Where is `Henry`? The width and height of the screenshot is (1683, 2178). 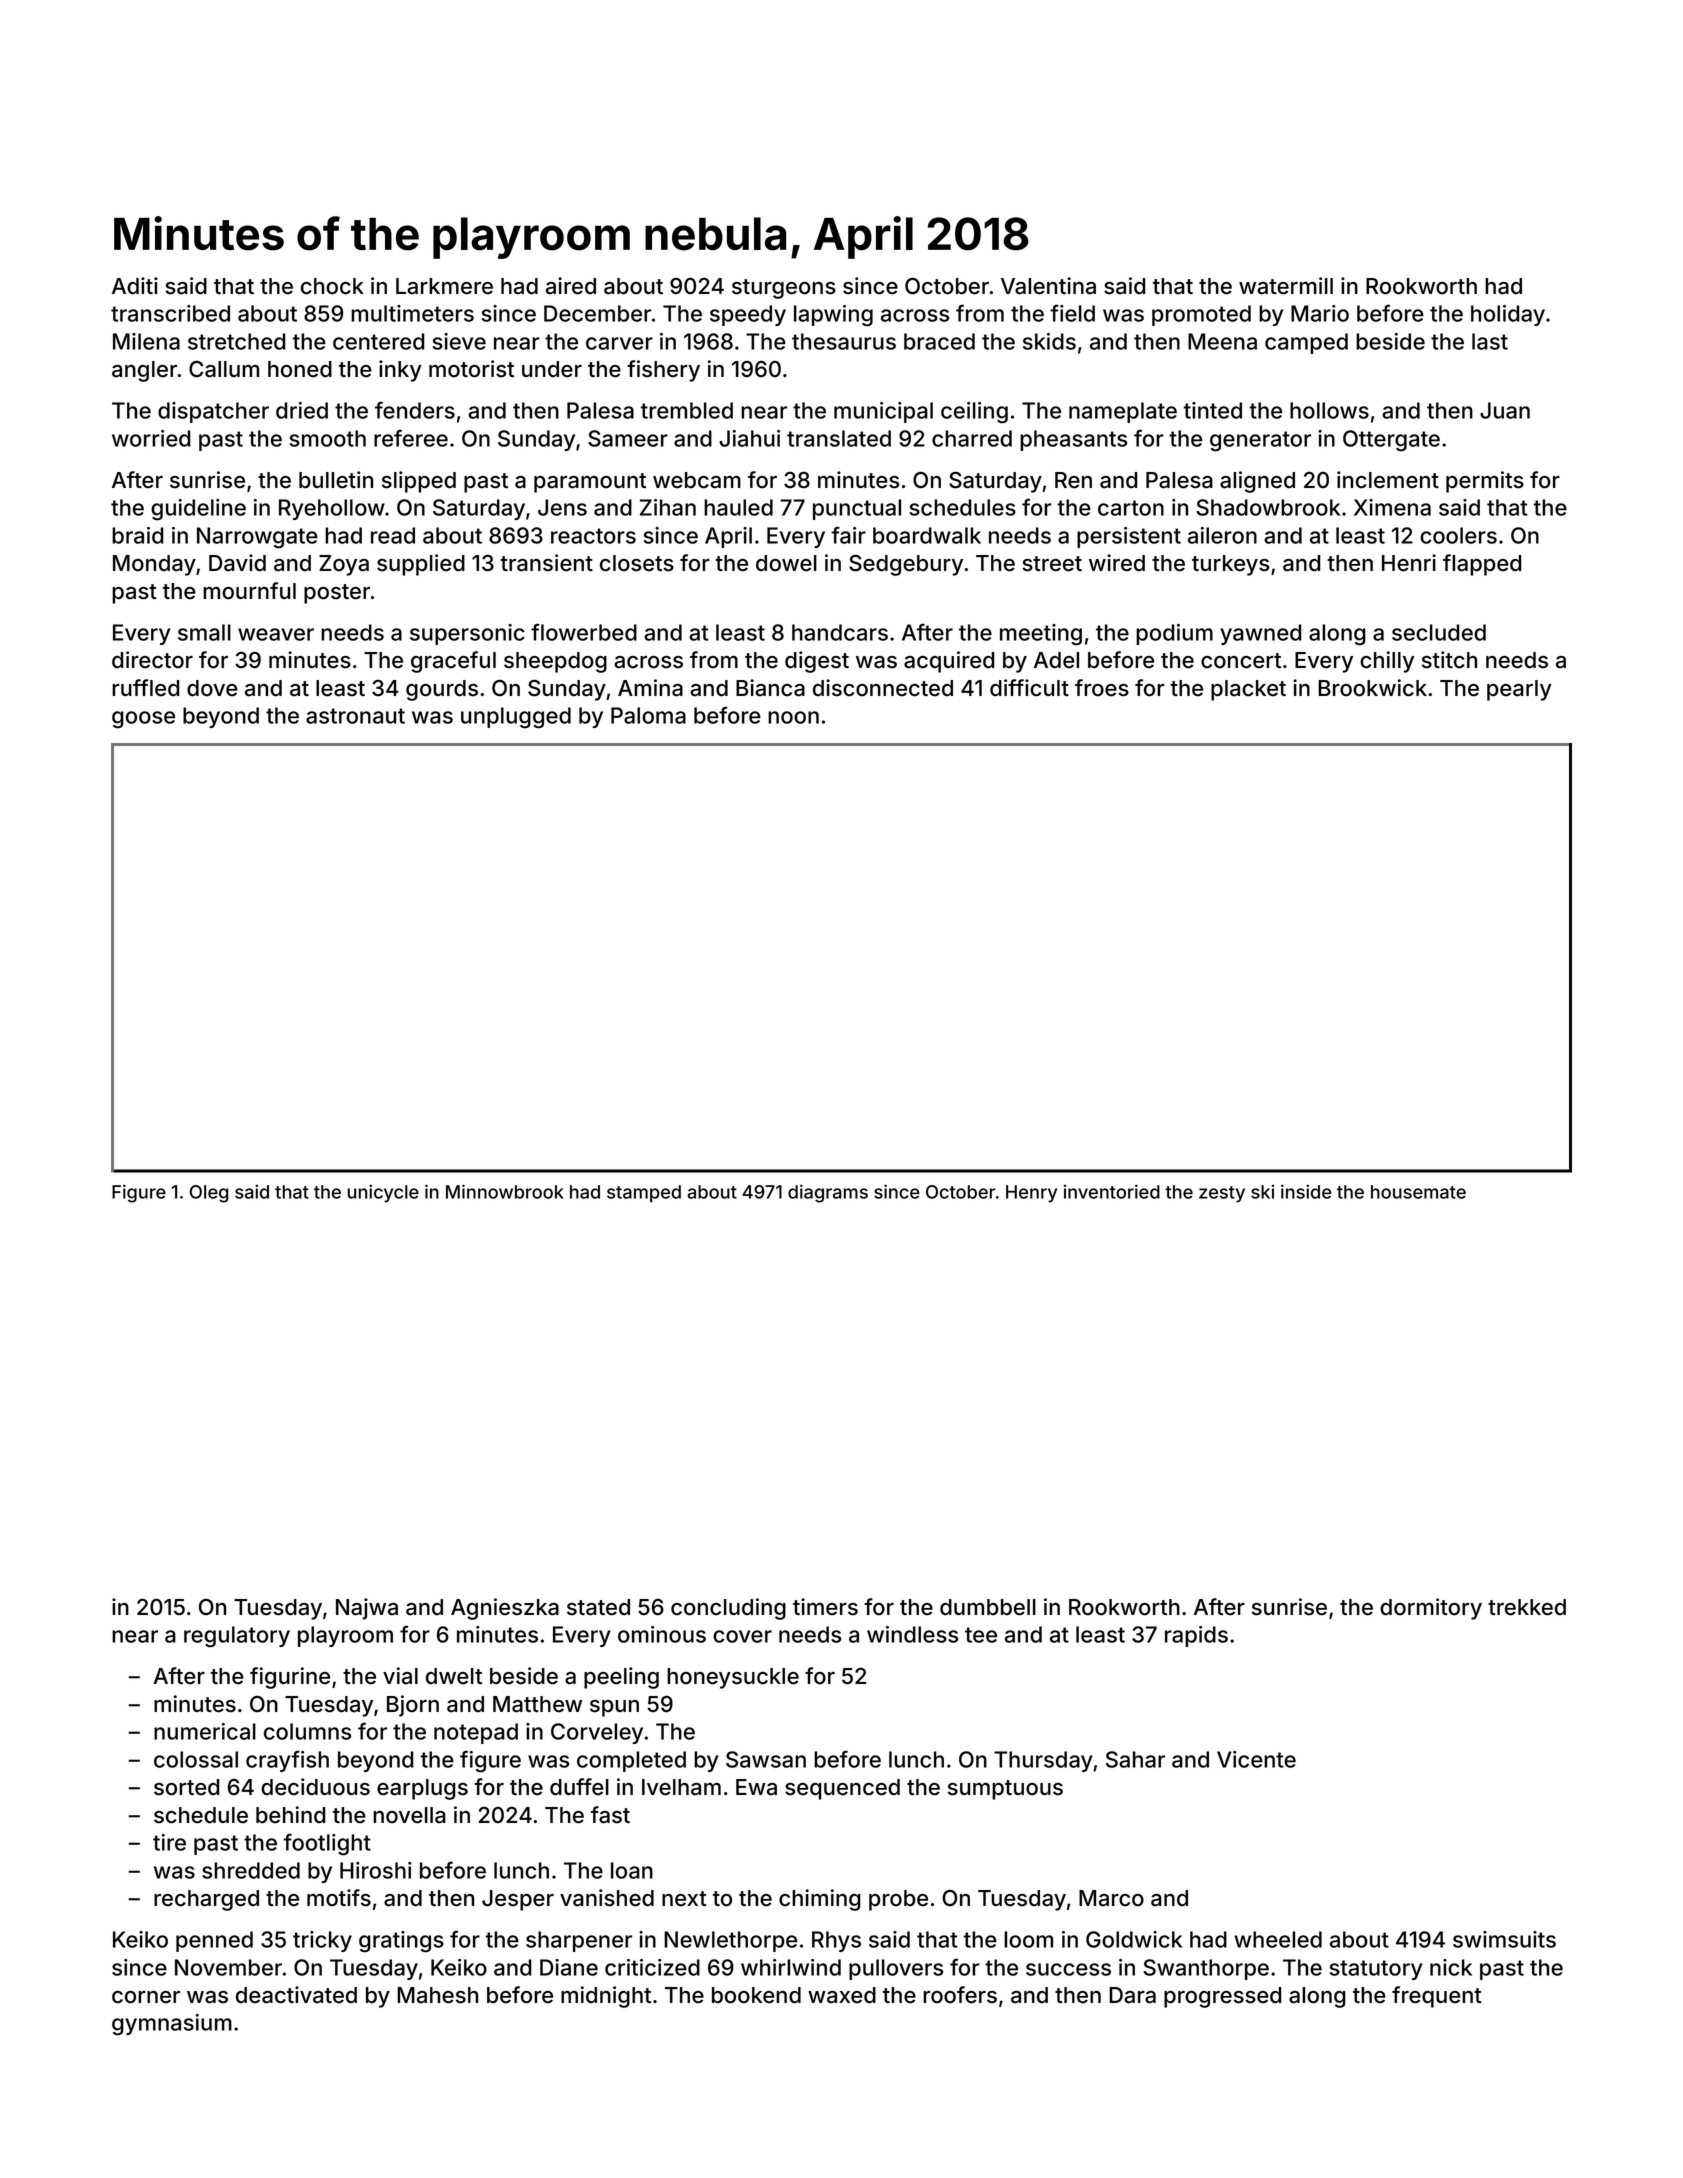 Henry is located at coordinates (1031, 1194).
